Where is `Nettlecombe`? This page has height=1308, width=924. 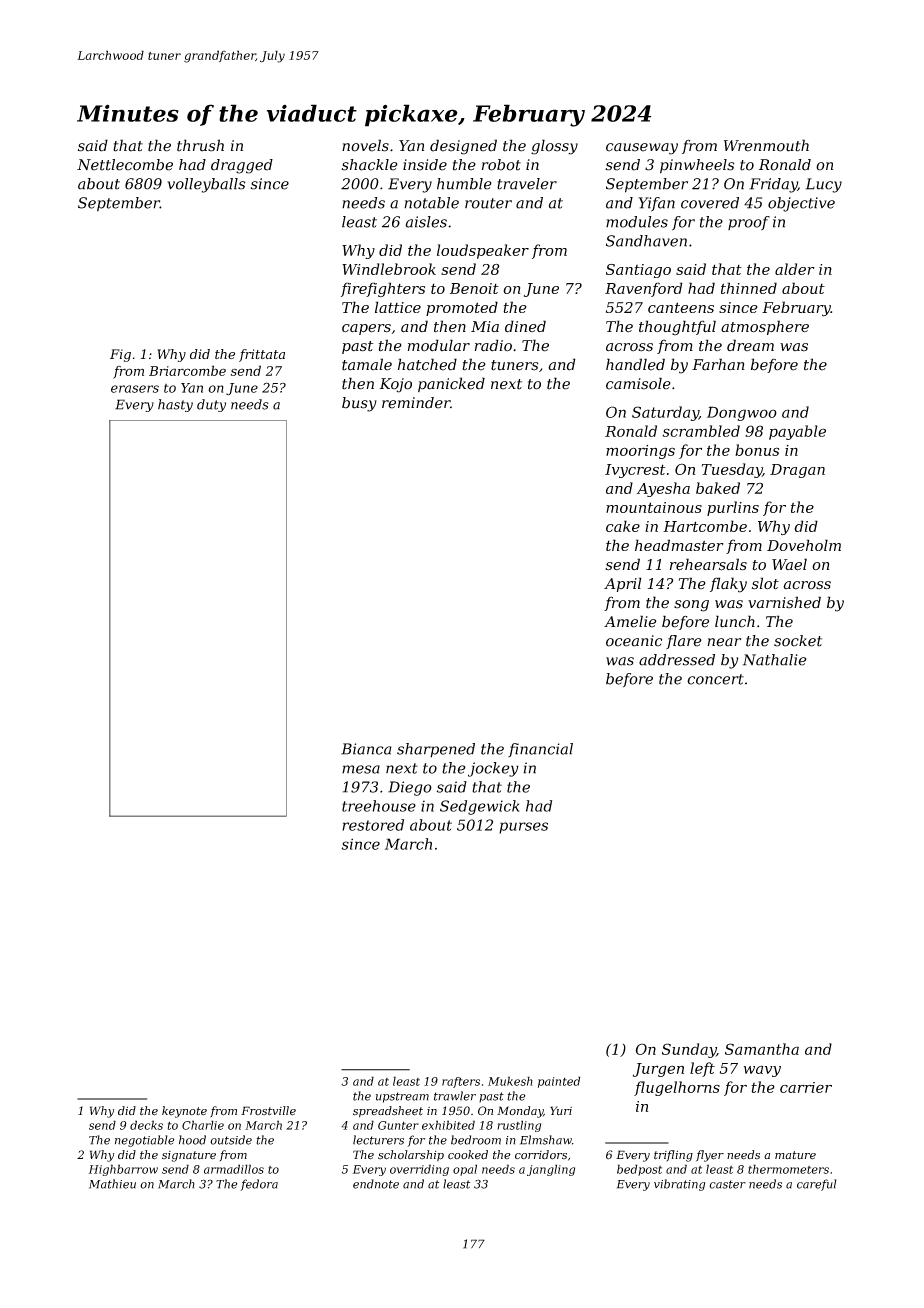 Nettlecombe is located at coordinates (125, 165).
